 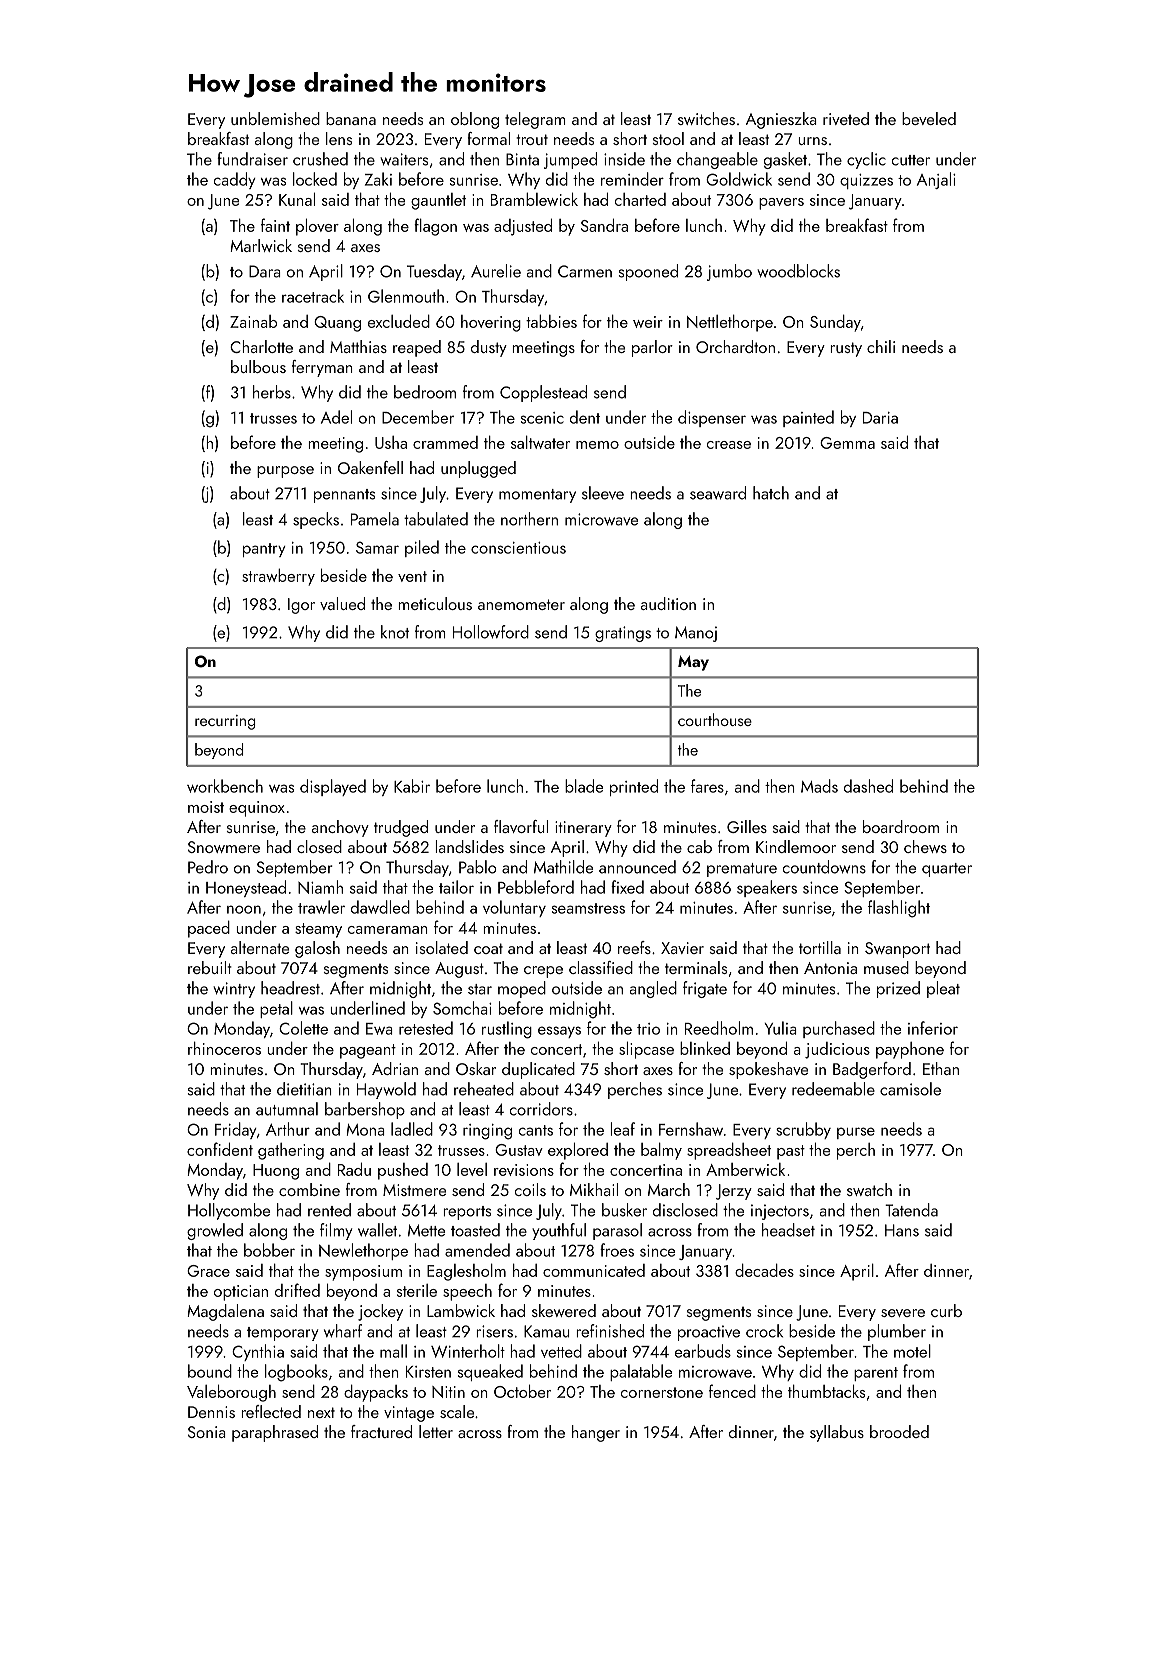 What do you see at coordinates (436, 1431) in the page?
I see `letter` at bounding box center [436, 1431].
